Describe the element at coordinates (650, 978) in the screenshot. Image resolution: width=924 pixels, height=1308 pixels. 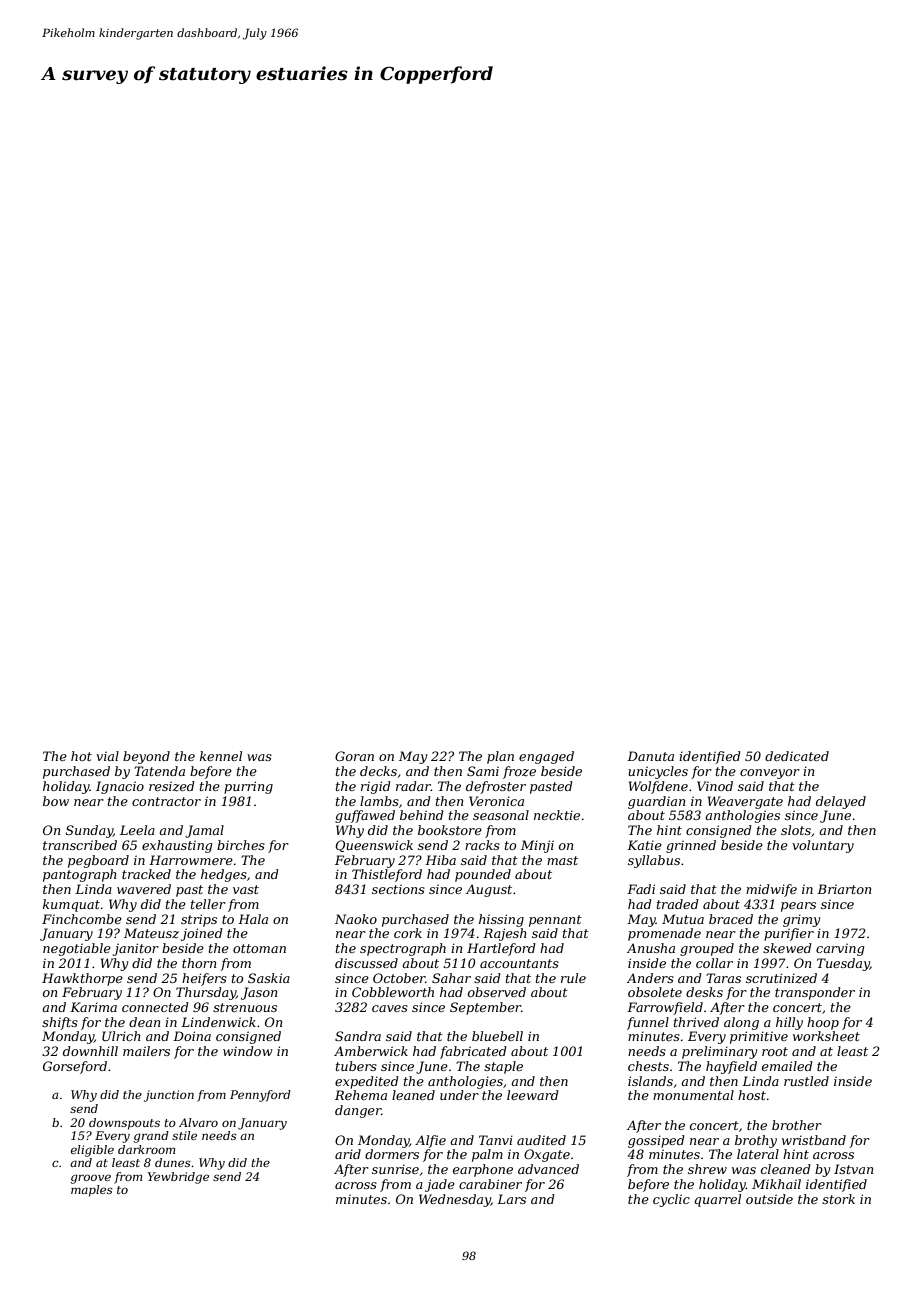
I see `Anders` at that location.
